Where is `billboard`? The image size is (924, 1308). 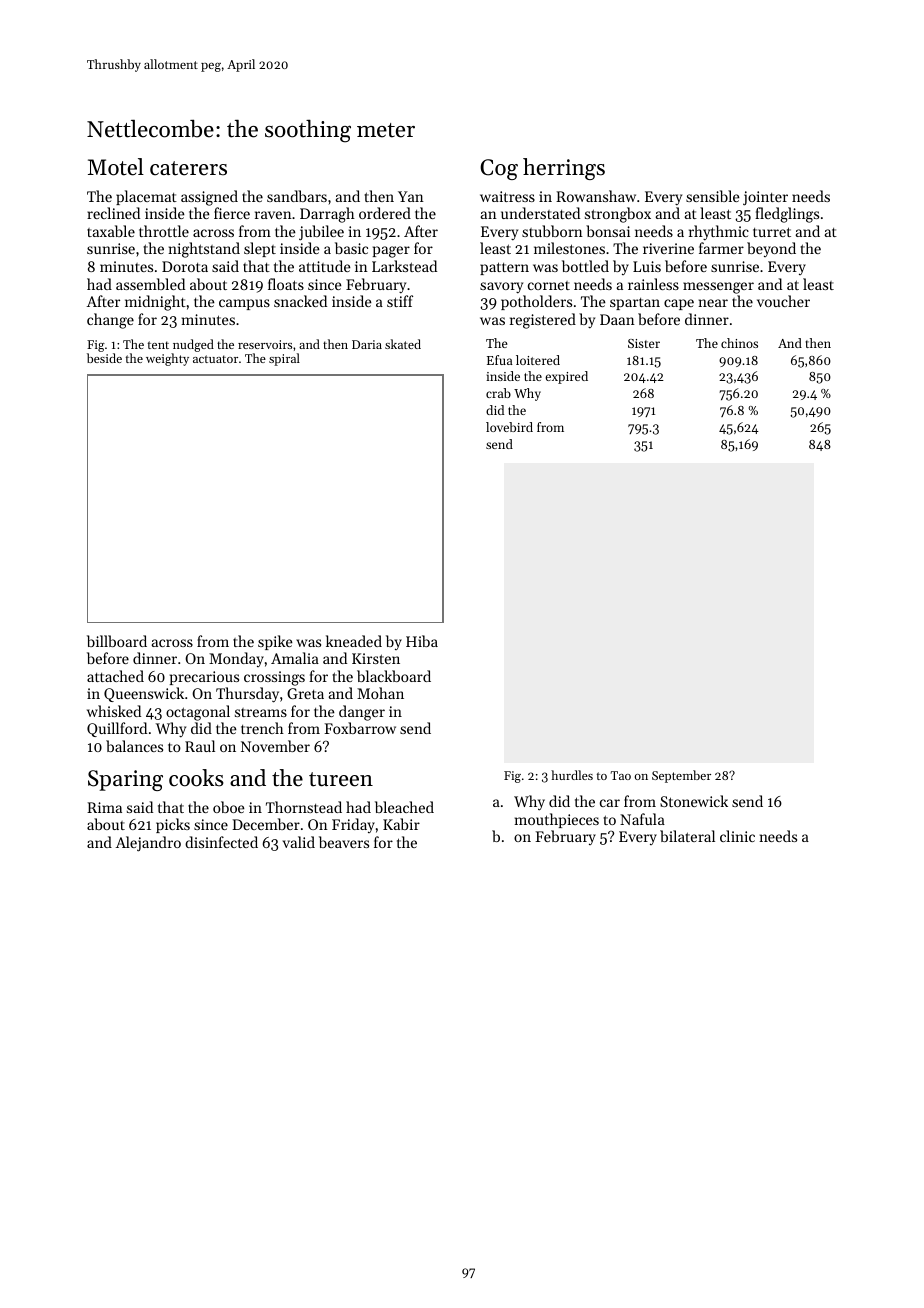 billboard is located at coordinates (117, 641).
